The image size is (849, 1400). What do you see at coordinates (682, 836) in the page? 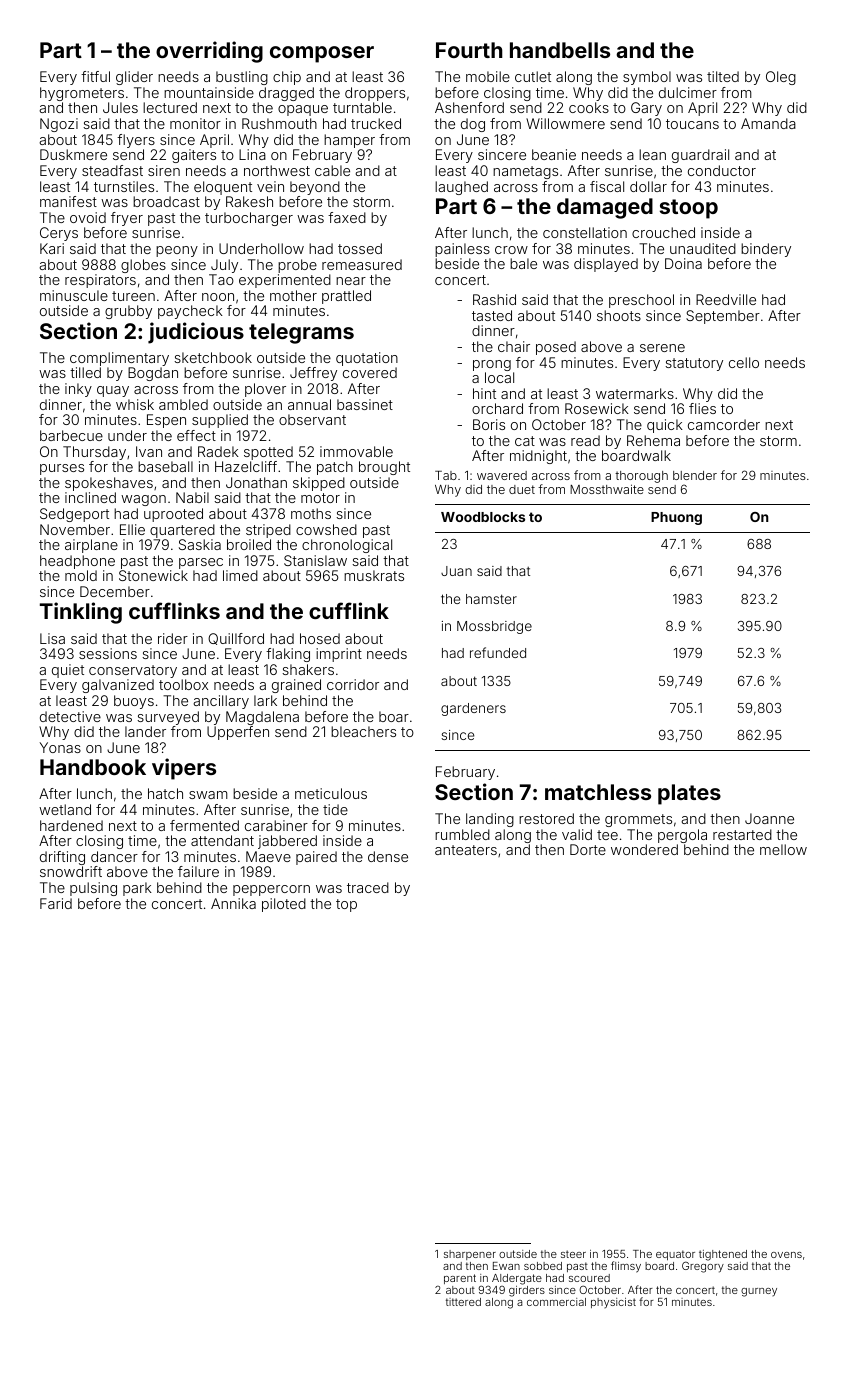
I see `pergola` at bounding box center [682, 836].
